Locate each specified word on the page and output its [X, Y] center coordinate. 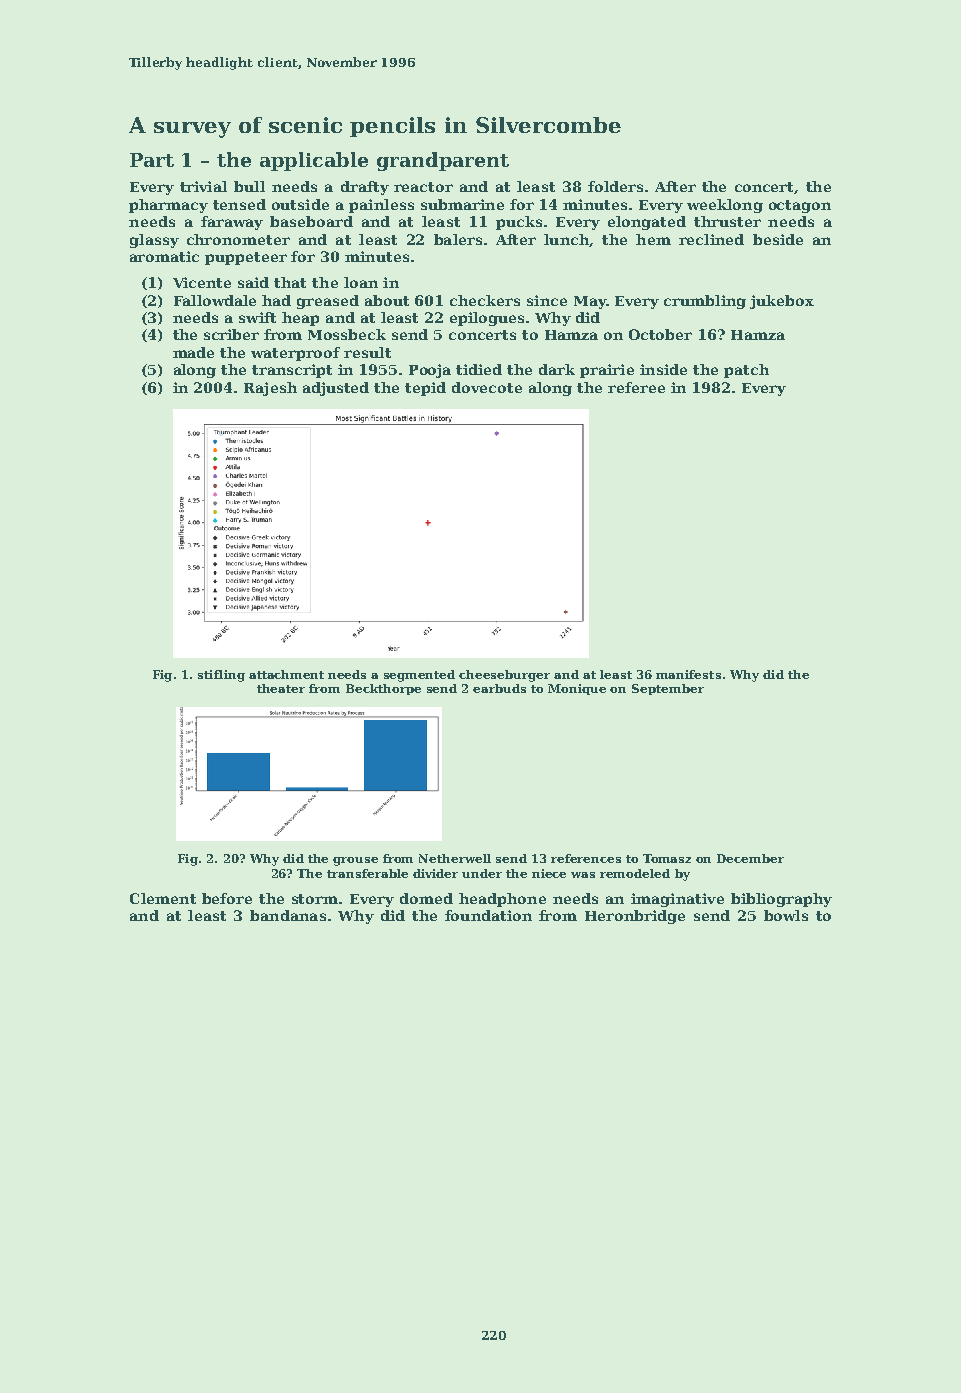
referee [636, 387]
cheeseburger [504, 676]
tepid [425, 389]
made [193, 352]
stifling [221, 676]
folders [615, 186]
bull [249, 186]
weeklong [725, 206]
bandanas [288, 915]
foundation [488, 915]
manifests [688, 674]
